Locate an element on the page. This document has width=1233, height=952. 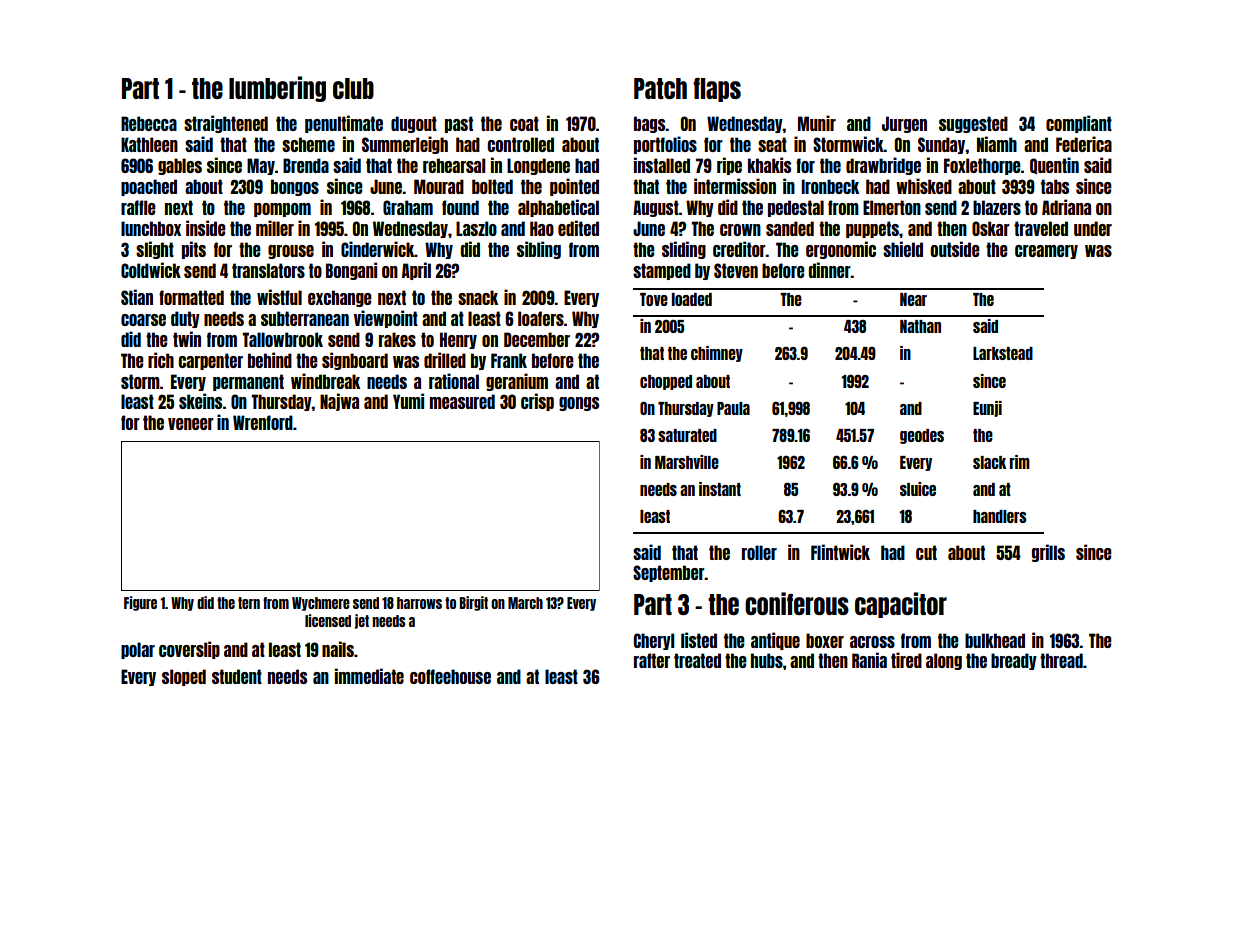
measured is located at coordinates (462, 401).
